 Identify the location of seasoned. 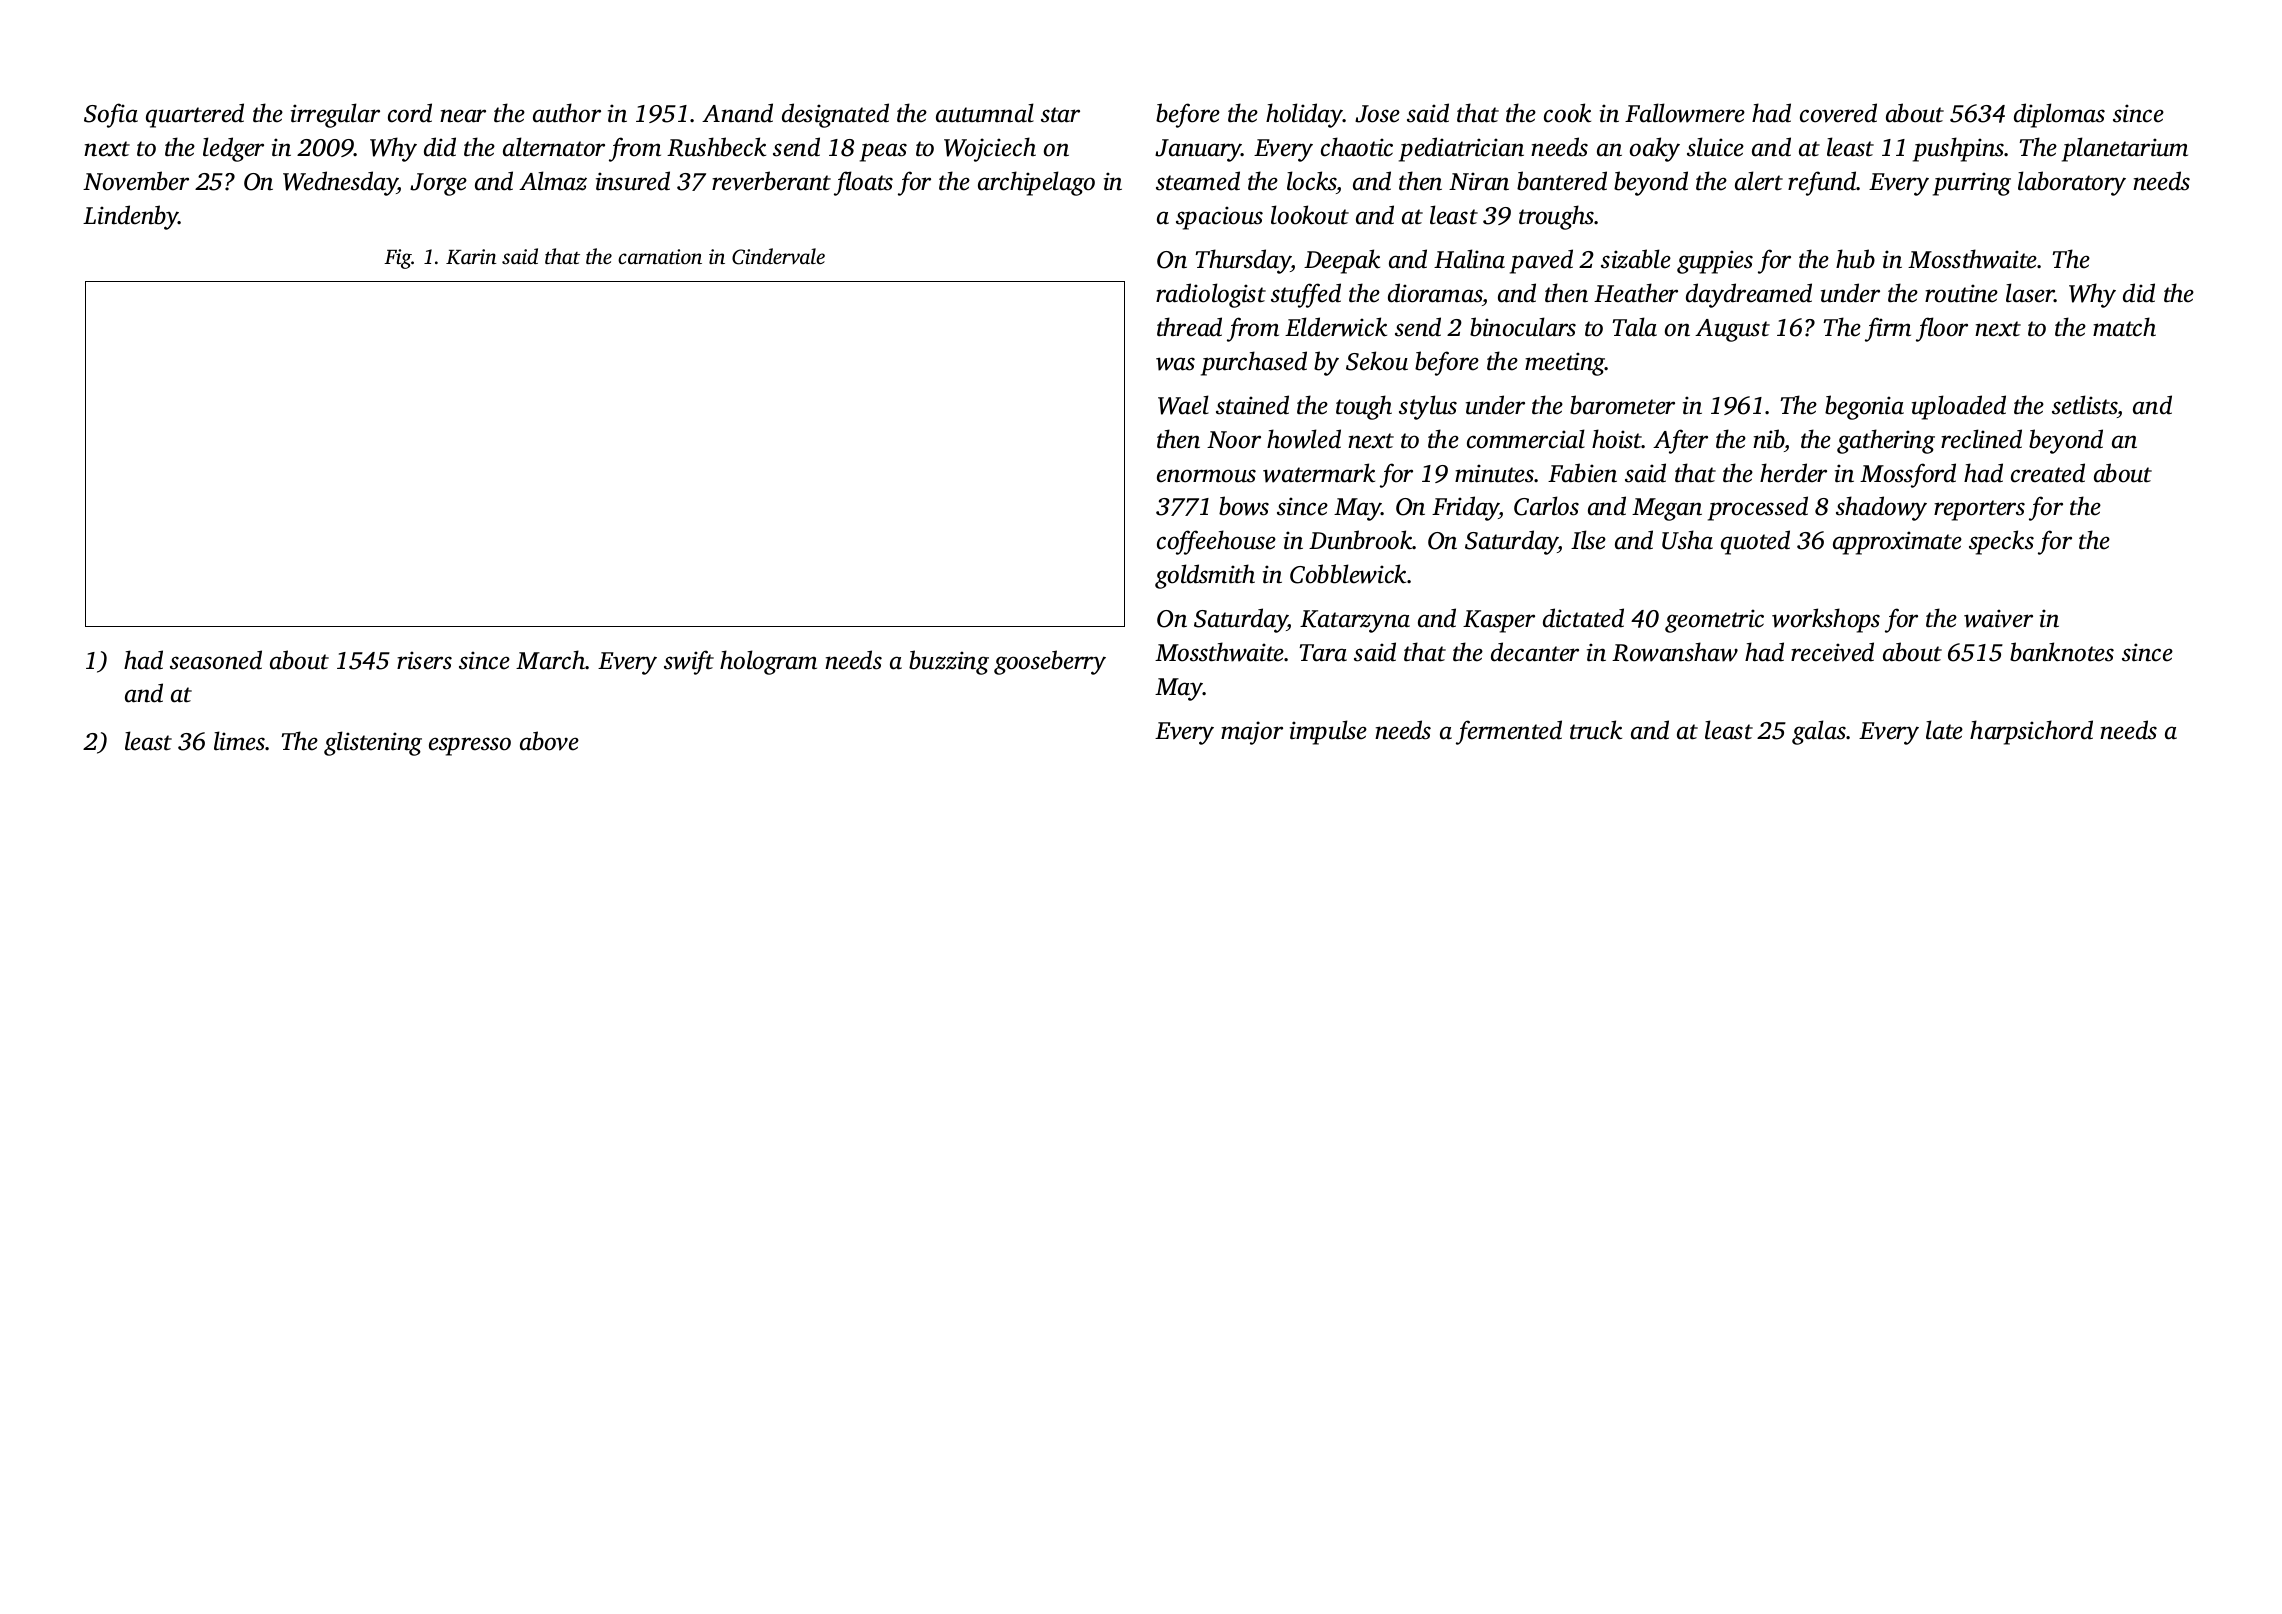
(216, 660).
